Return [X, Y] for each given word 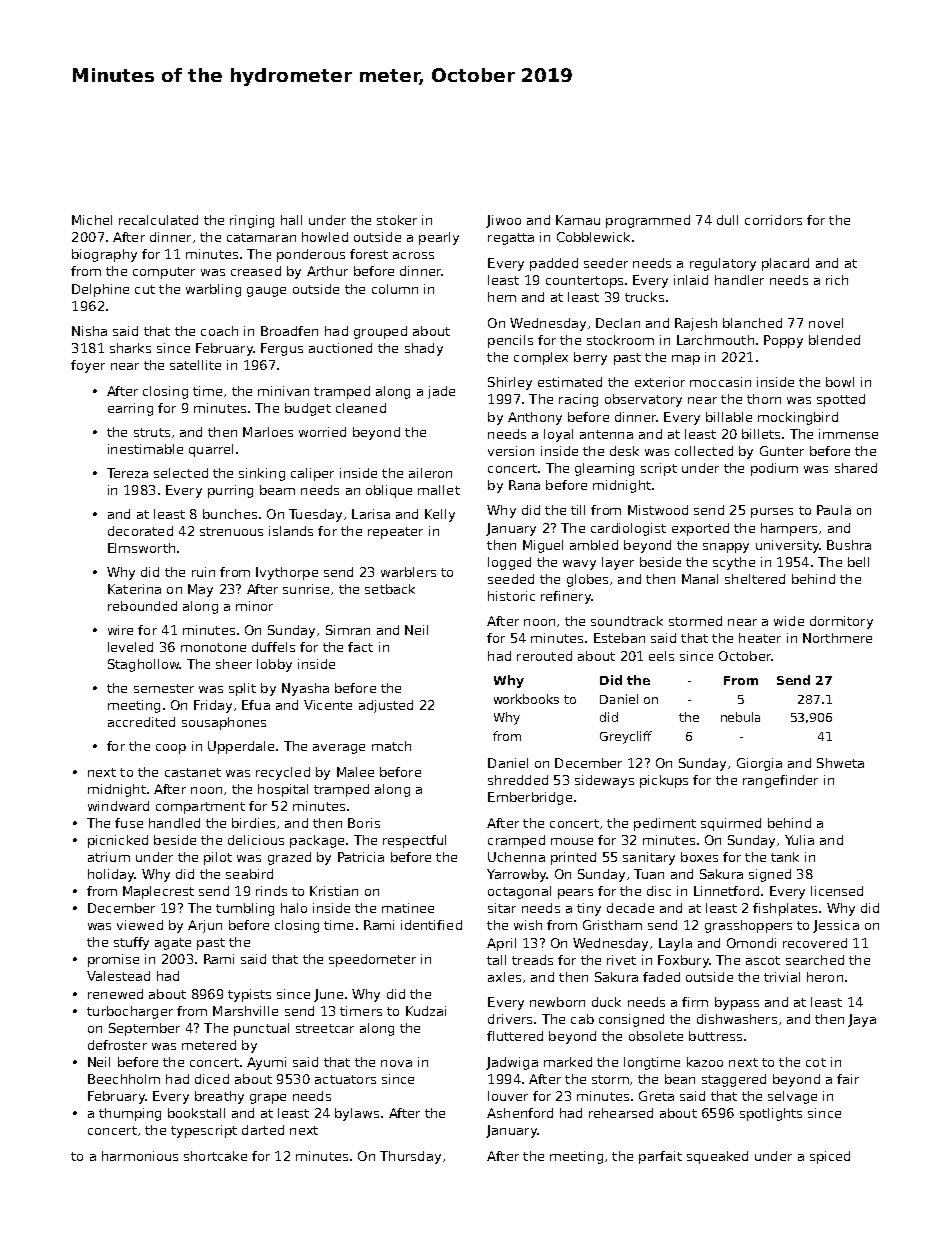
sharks [130, 348]
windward [118, 806]
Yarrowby [517, 875]
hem [502, 297]
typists [249, 995]
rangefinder [780, 781]
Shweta [840, 763]
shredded [518, 780]
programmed [648, 221]
